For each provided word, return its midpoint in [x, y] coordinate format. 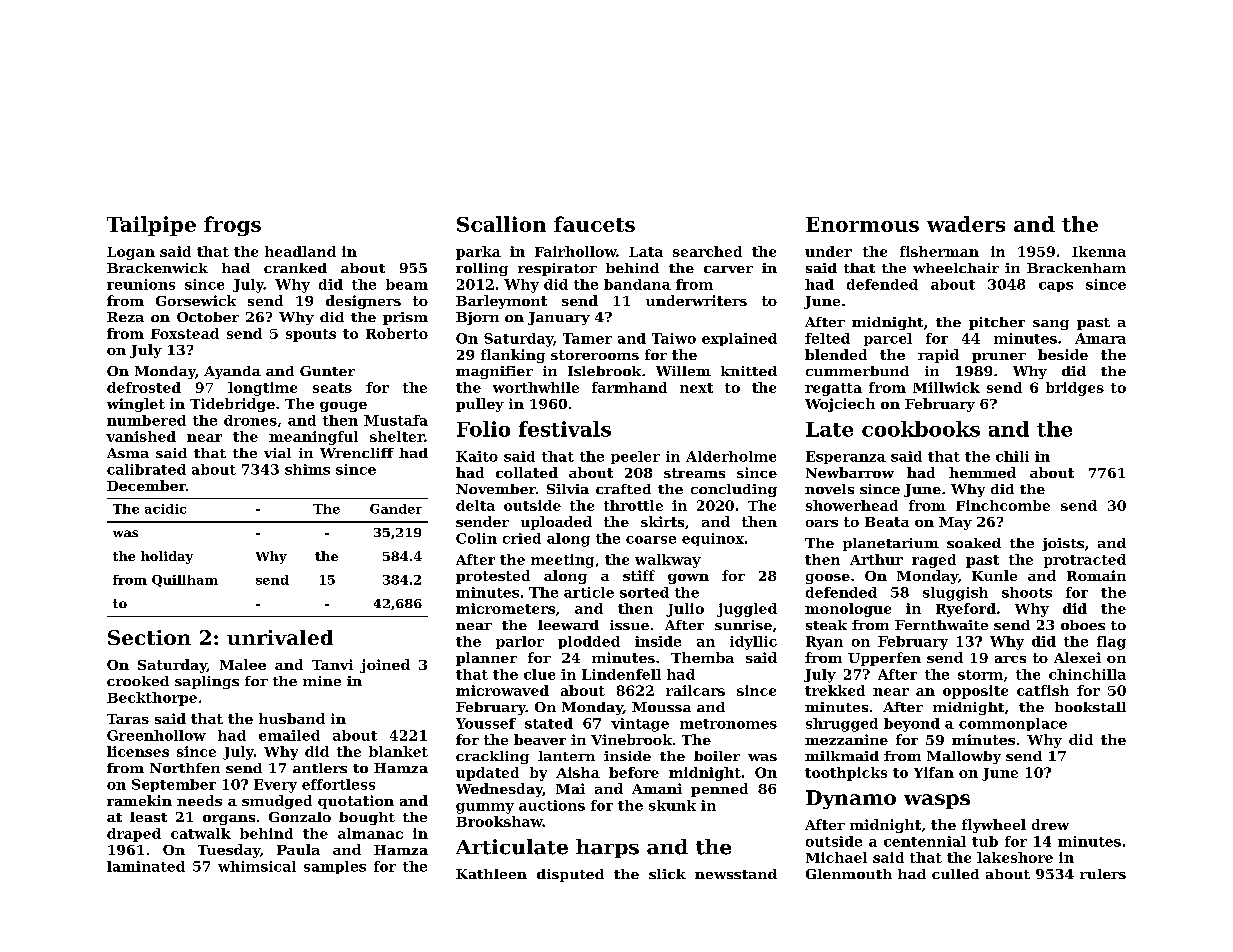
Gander [396, 509]
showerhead [852, 505]
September [174, 785]
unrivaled [280, 637]
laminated [146, 866]
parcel [888, 339]
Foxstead [185, 333]
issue [629, 625]
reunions [141, 284]
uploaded [556, 523]
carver [728, 269]
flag [1111, 643]
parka [478, 253]
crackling [492, 757]
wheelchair [956, 268]
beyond [912, 725]
